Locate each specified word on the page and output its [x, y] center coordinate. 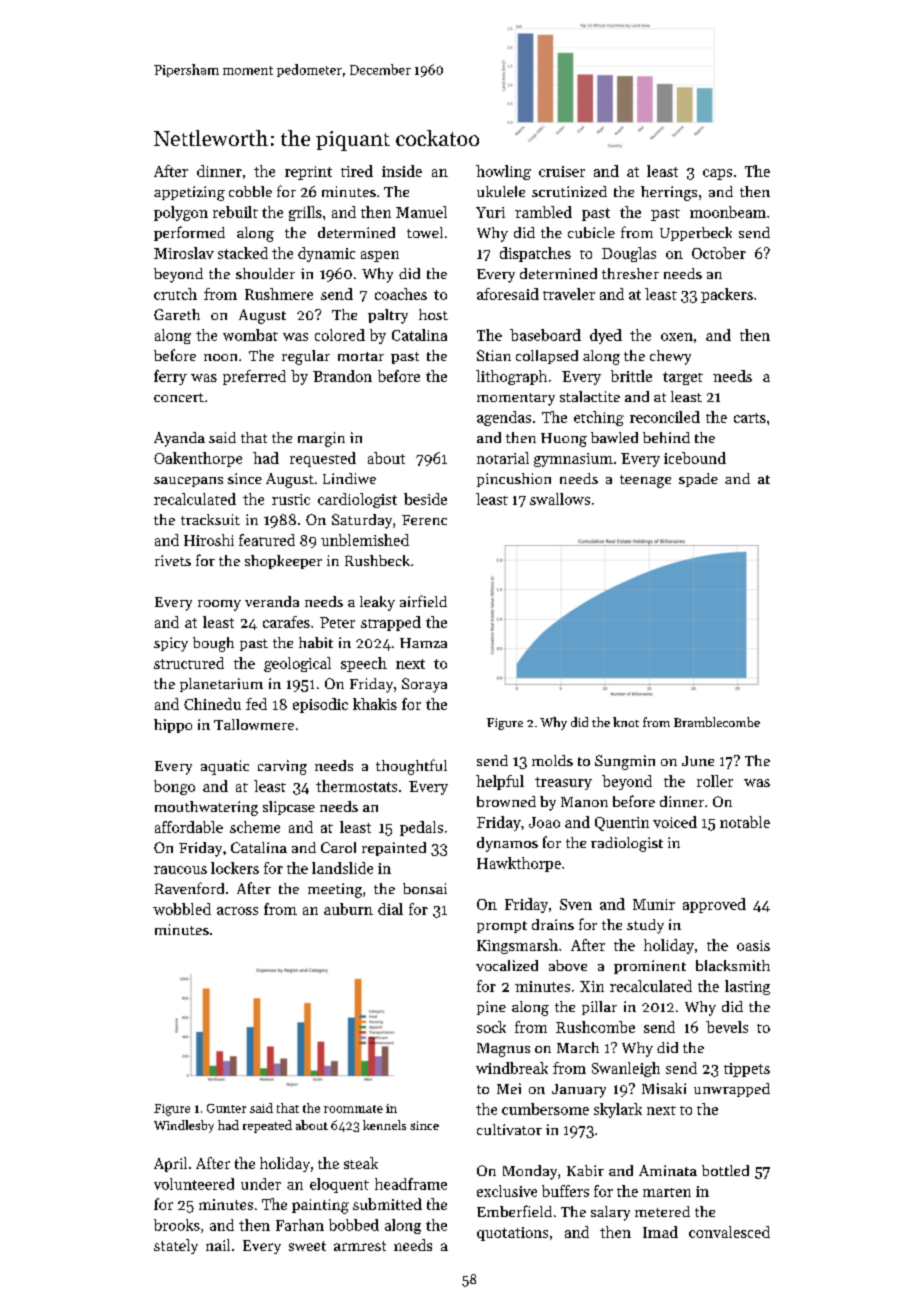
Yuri [490, 212]
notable [745, 822]
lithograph [511, 377]
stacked [243, 253]
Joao [544, 822]
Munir [654, 904]
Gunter [226, 1108]
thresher [630, 273]
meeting [335, 890]
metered [662, 1211]
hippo [173, 726]
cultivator [509, 1129]
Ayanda [179, 439]
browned [506, 801]
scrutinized [569, 191]
